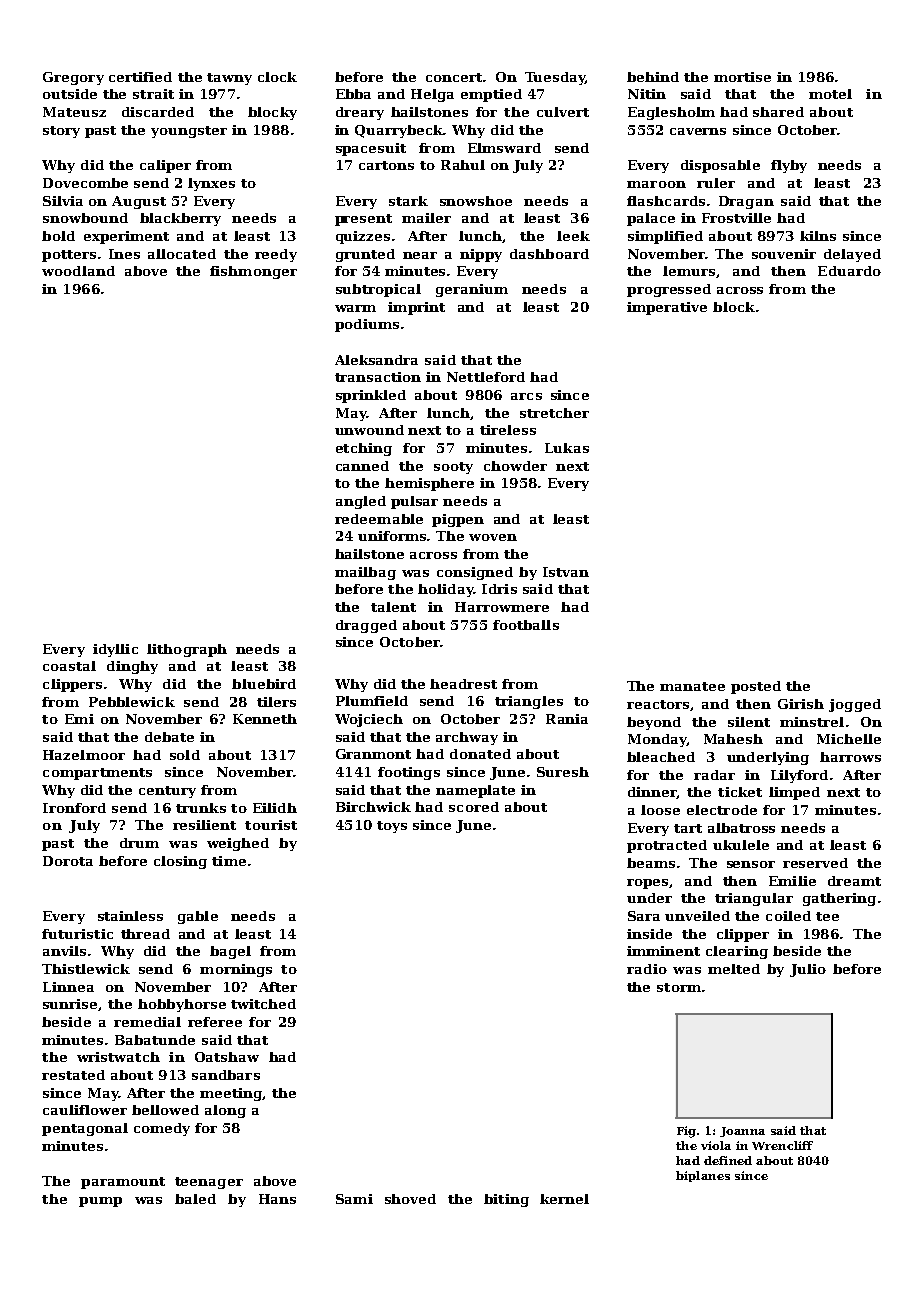  Describe the element at coordinates (201, 808) in the page. I see `trunks` at that location.
